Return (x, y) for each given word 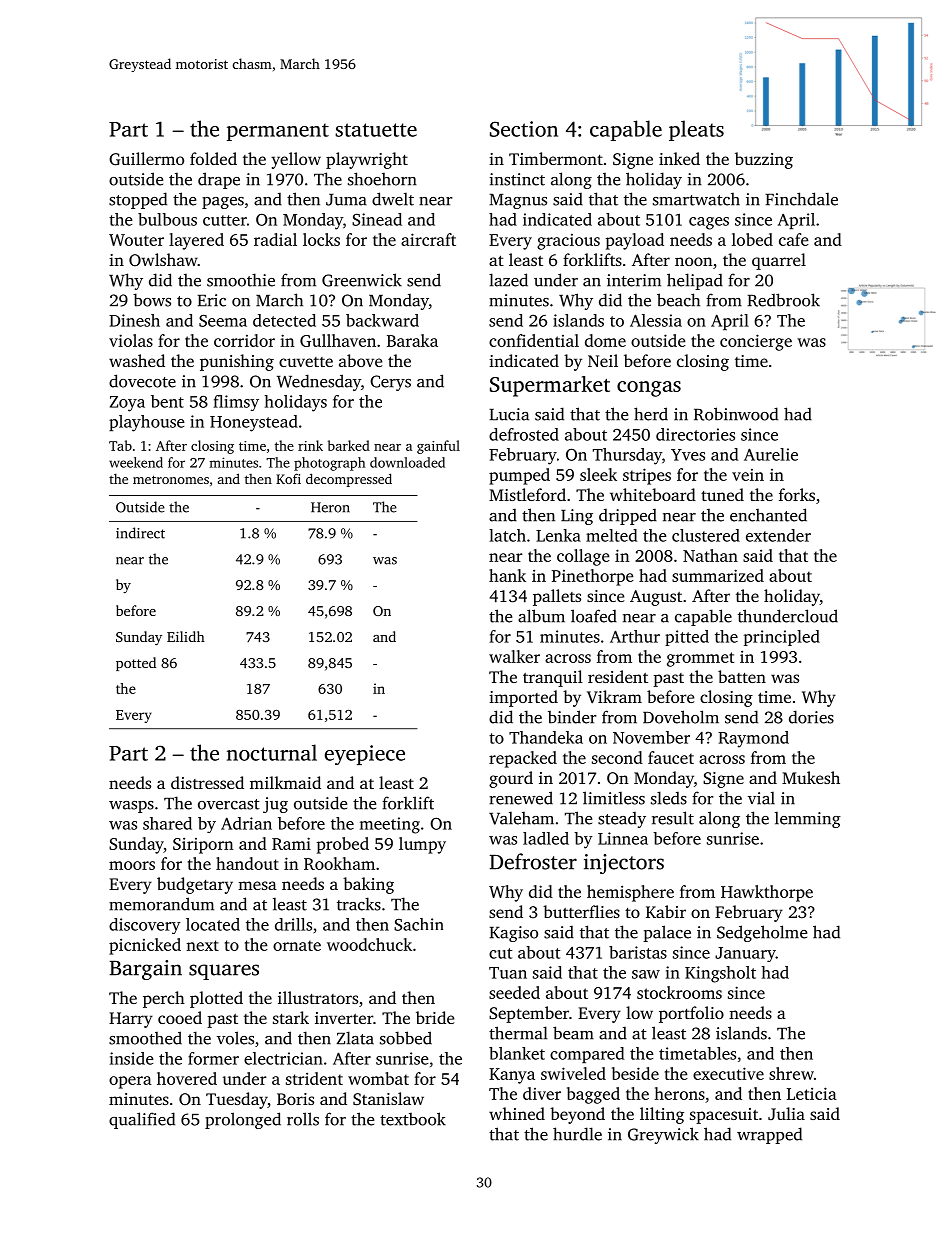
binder (572, 717)
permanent (278, 132)
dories (811, 717)
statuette (376, 130)
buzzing (764, 160)
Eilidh (186, 636)
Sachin (418, 924)
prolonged (243, 1120)
